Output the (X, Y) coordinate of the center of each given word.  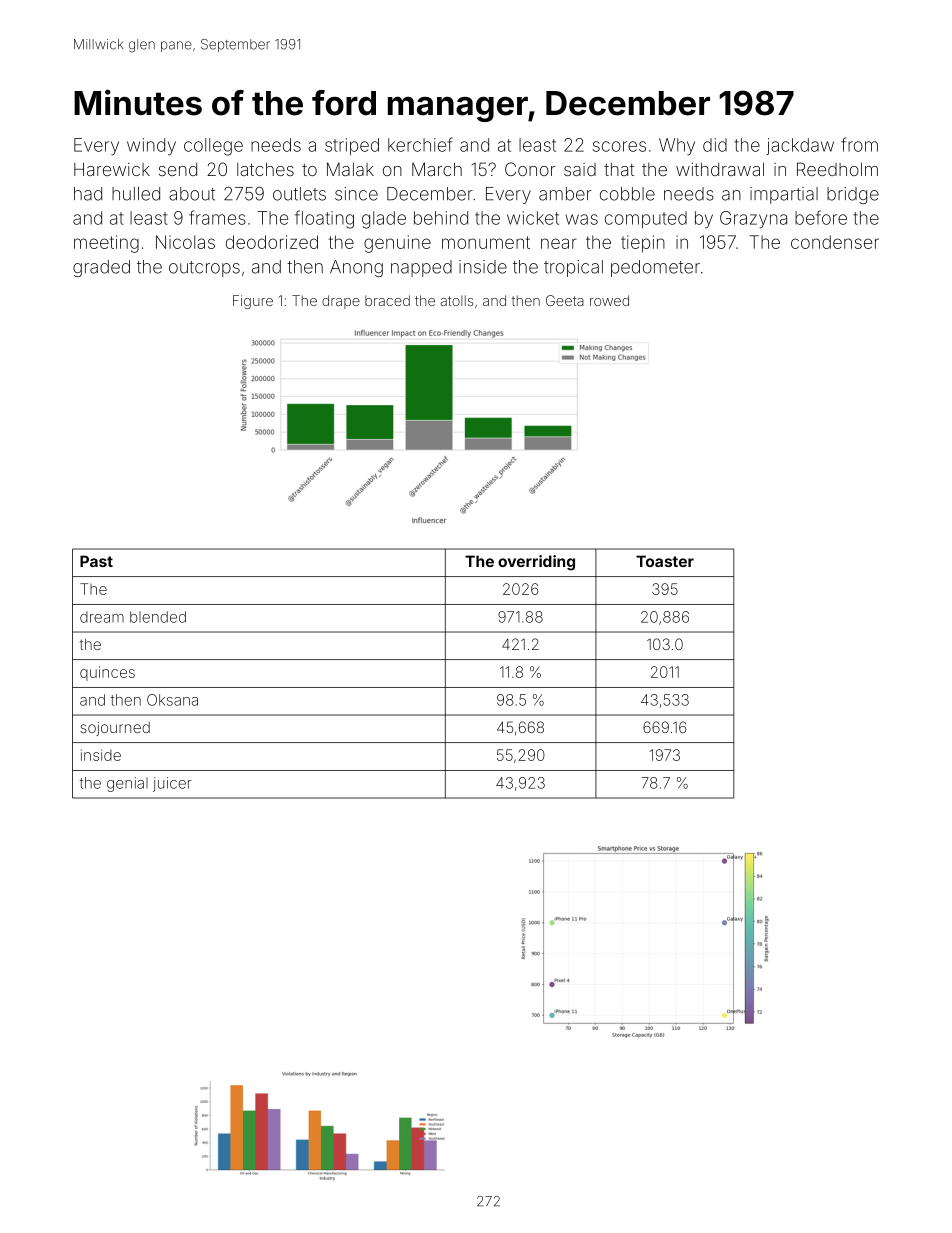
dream (102, 617)
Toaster (665, 561)
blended (158, 617)
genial (127, 784)
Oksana (172, 700)
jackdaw (800, 146)
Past (96, 561)
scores (619, 146)
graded (101, 268)
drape (341, 302)
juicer (172, 784)
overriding (536, 563)
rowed (609, 300)
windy (151, 147)
